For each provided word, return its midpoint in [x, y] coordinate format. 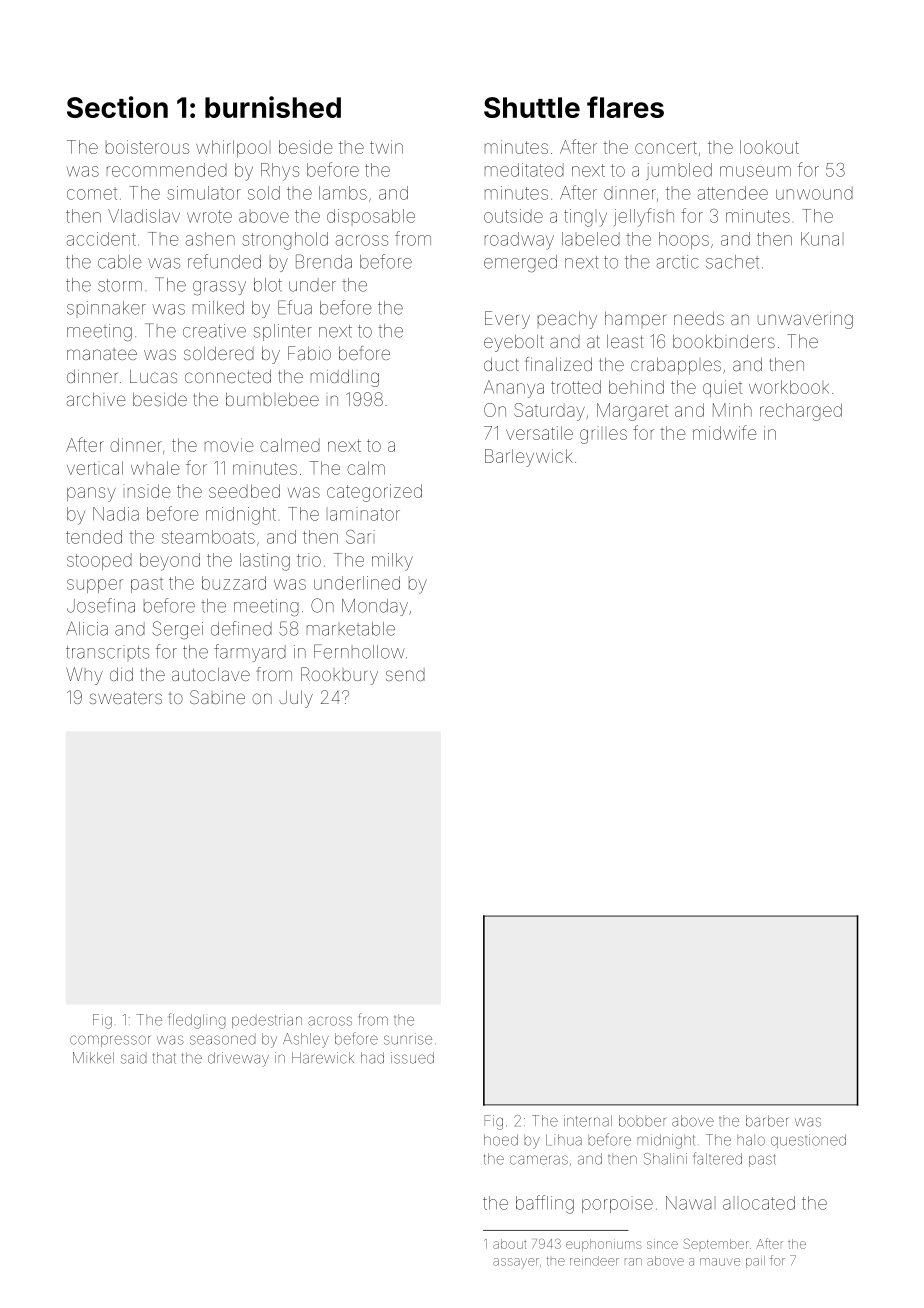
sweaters [126, 697]
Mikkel [93, 1058]
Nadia [116, 514]
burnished [273, 107]
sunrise [408, 1039]
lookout [769, 147]
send [405, 674]
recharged [801, 412]
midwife [724, 432]
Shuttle [532, 107]
